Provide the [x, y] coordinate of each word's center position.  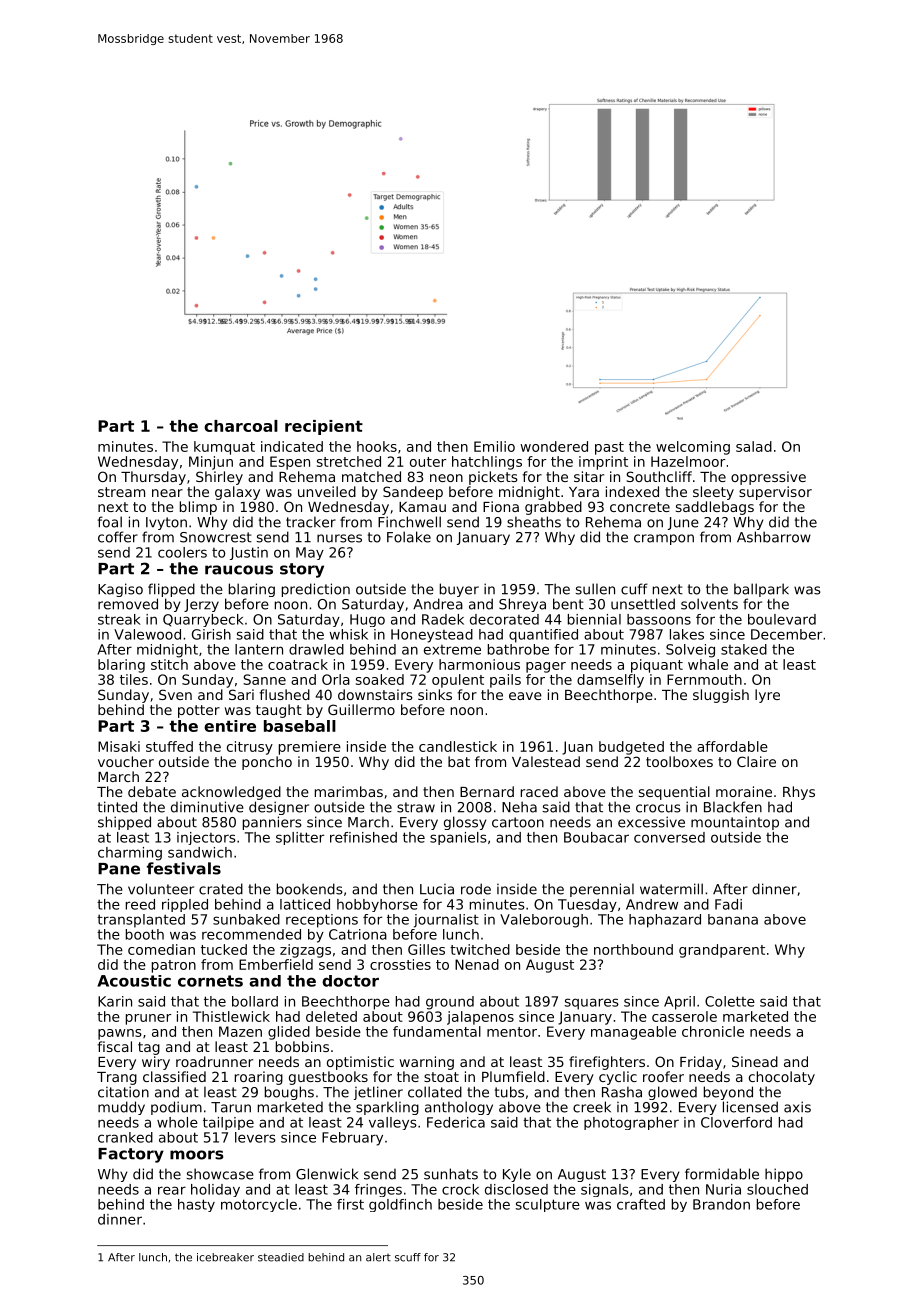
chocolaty [782, 1078]
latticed [305, 904]
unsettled [643, 604]
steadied [281, 1257]
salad [754, 446]
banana [733, 919]
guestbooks [328, 1078]
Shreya [522, 605]
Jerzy [201, 605]
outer [428, 462]
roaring [259, 1078]
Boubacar [596, 837]
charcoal [241, 426]
